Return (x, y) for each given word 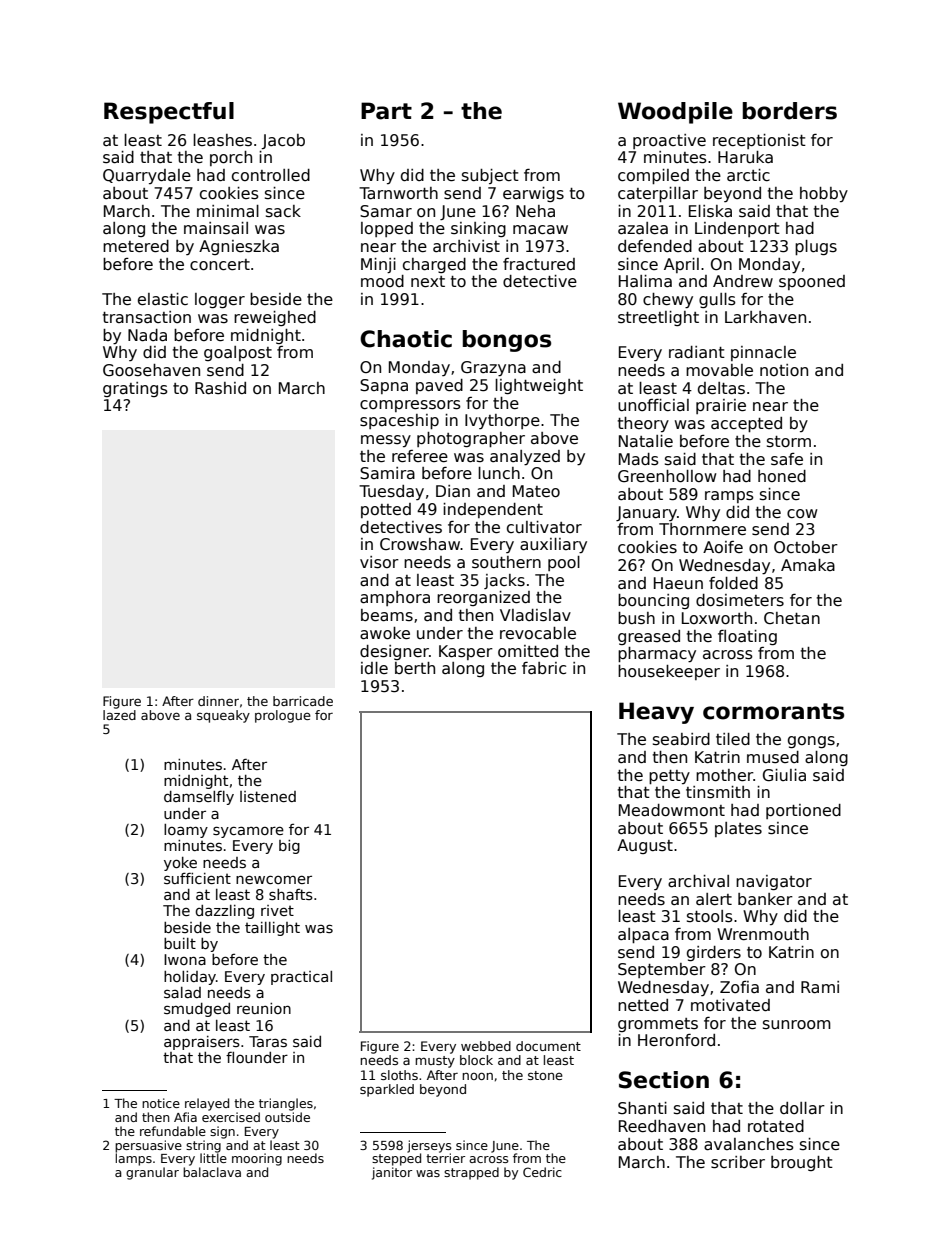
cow (802, 513)
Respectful (169, 113)
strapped (471, 1173)
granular (152, 1173)
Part (386, 111)
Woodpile (675, 113)
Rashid (220, 388)
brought (802, 1163)
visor (379, 562)
